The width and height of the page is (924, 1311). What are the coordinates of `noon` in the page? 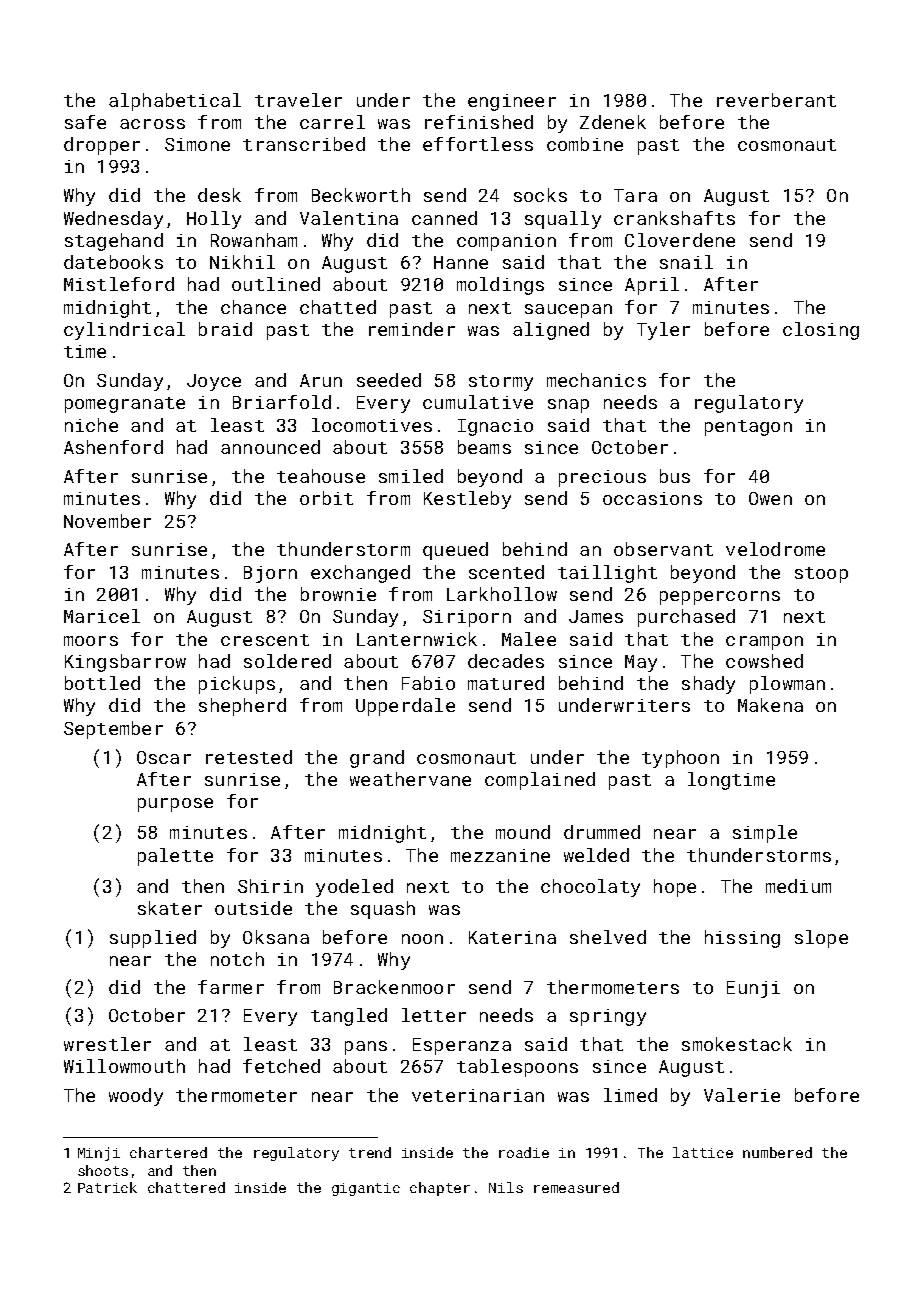 It's located at (422, 939).
